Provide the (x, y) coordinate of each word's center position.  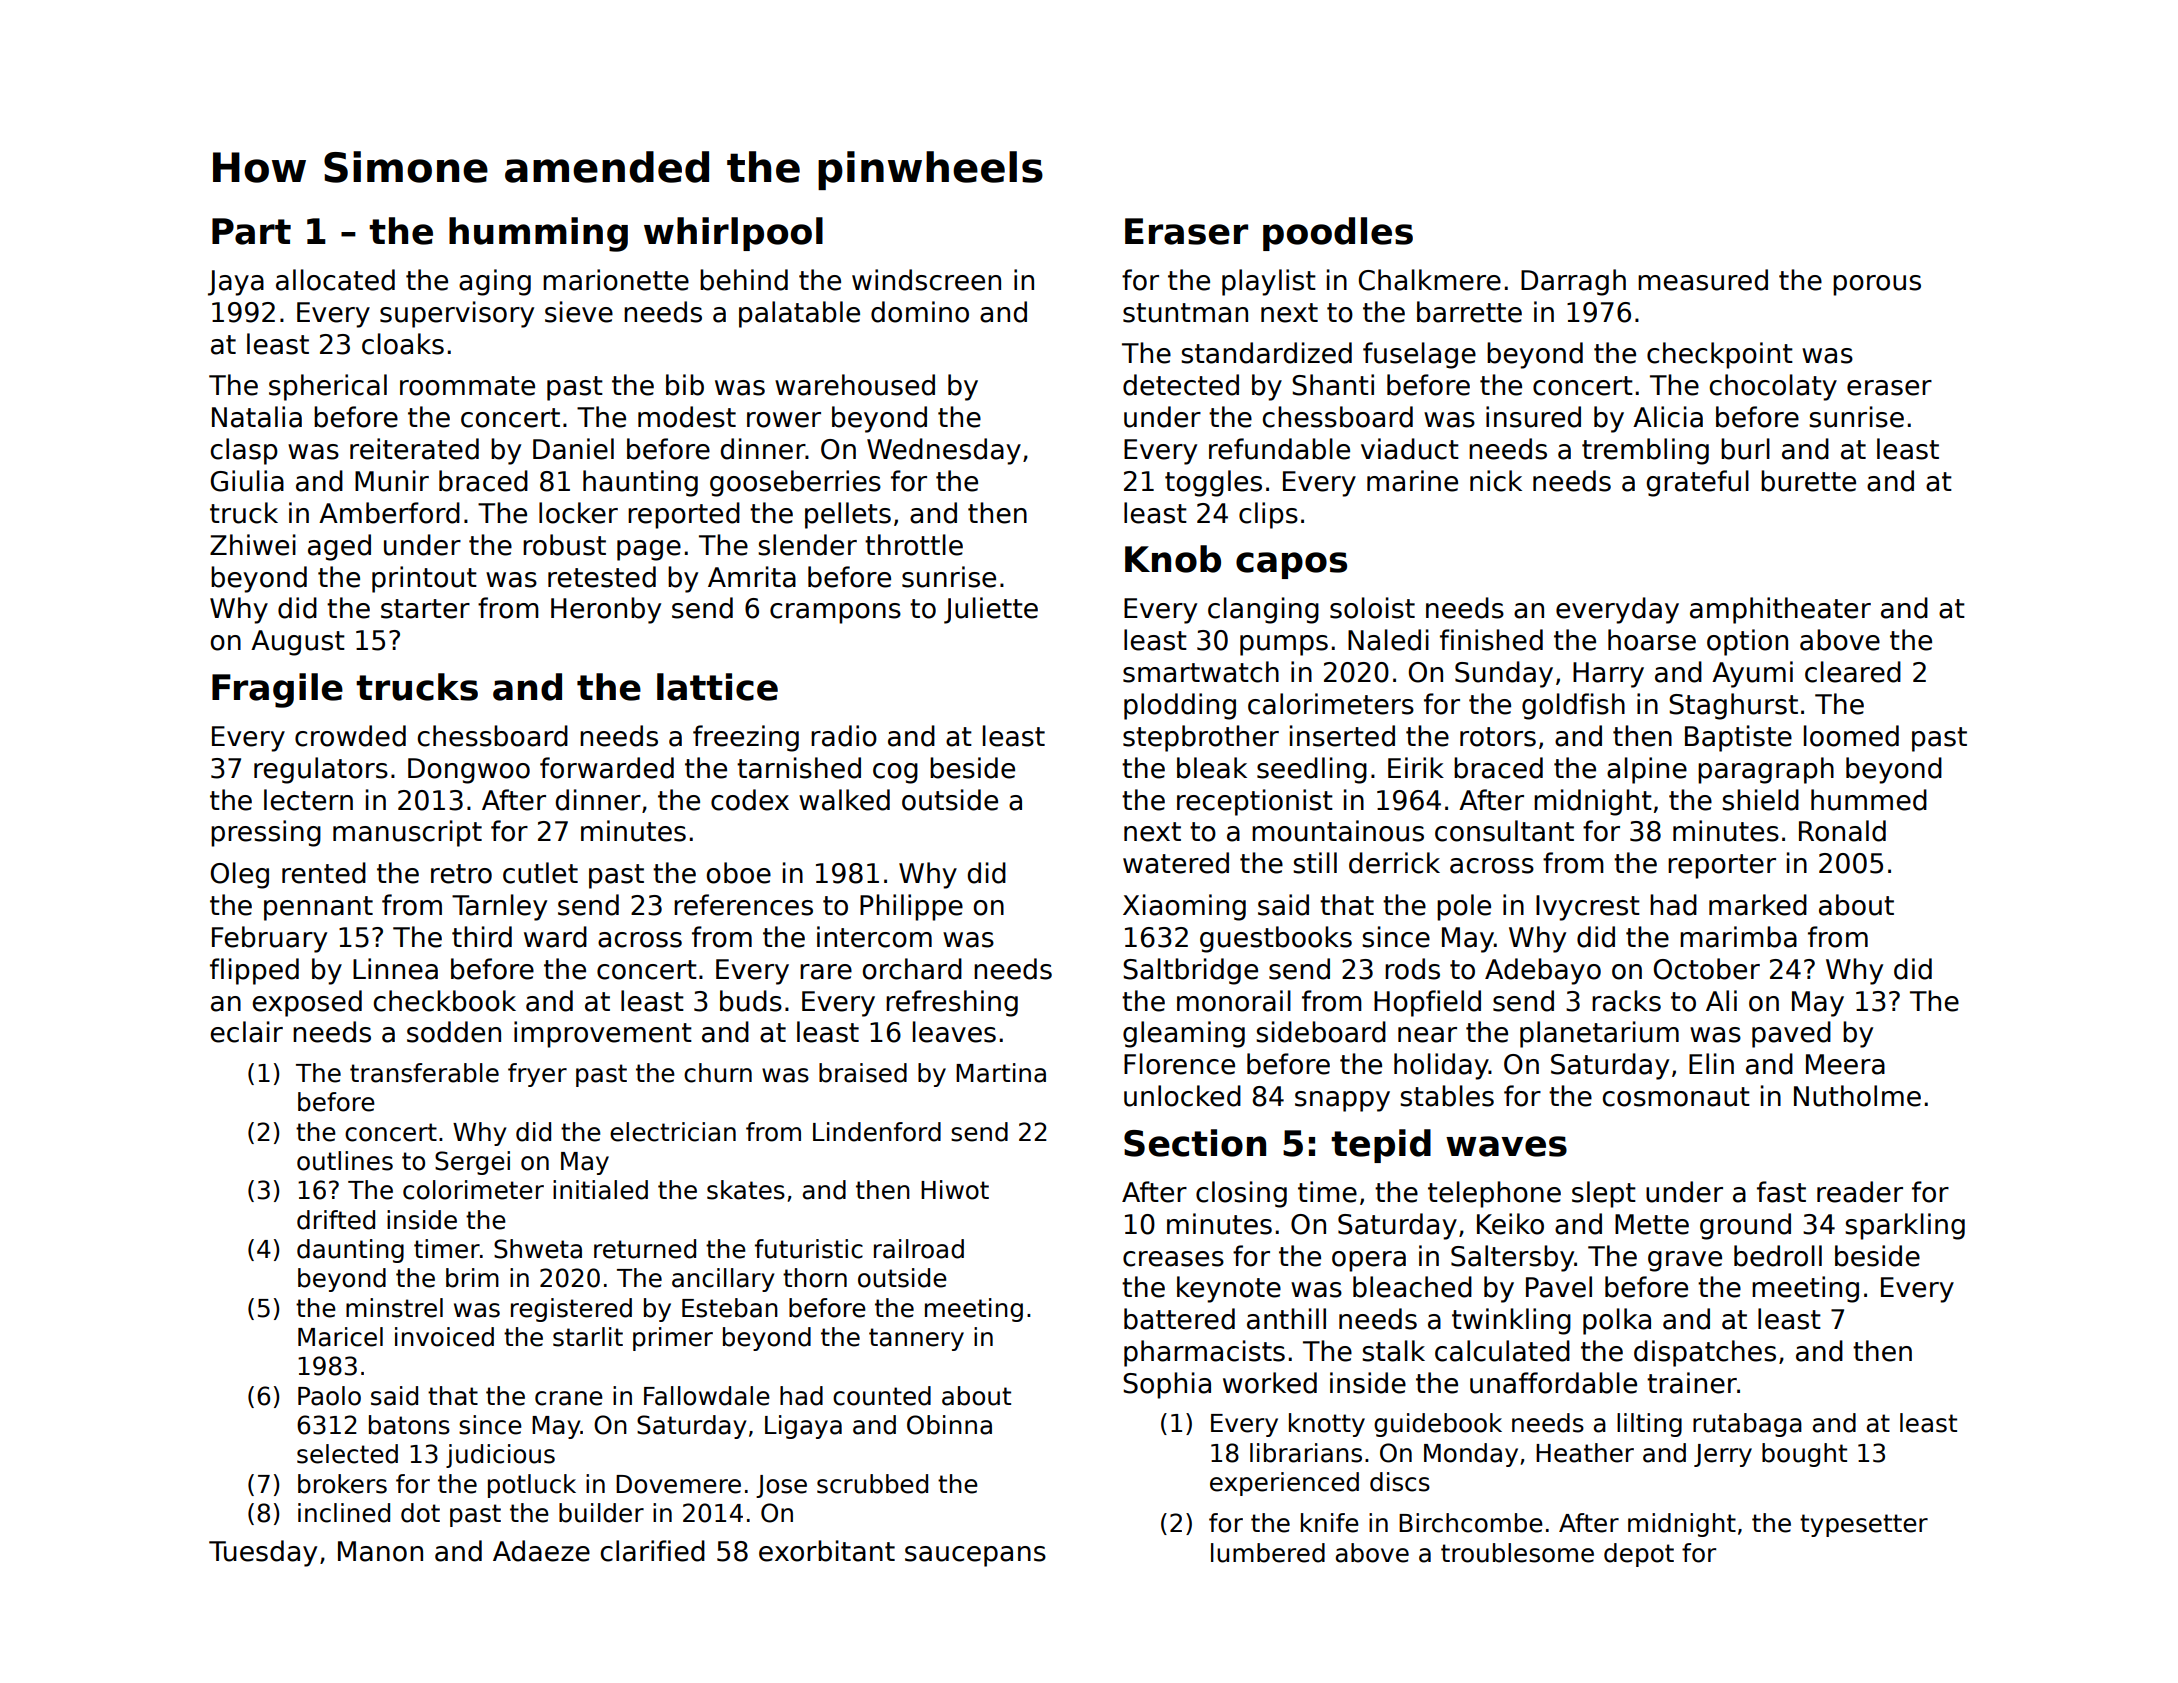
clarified (652, 1551)
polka (1617, 1321)
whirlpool (733, 234)
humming (538, 234)
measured (1703, 280)
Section (1195, 1143)
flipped (254, 971)
